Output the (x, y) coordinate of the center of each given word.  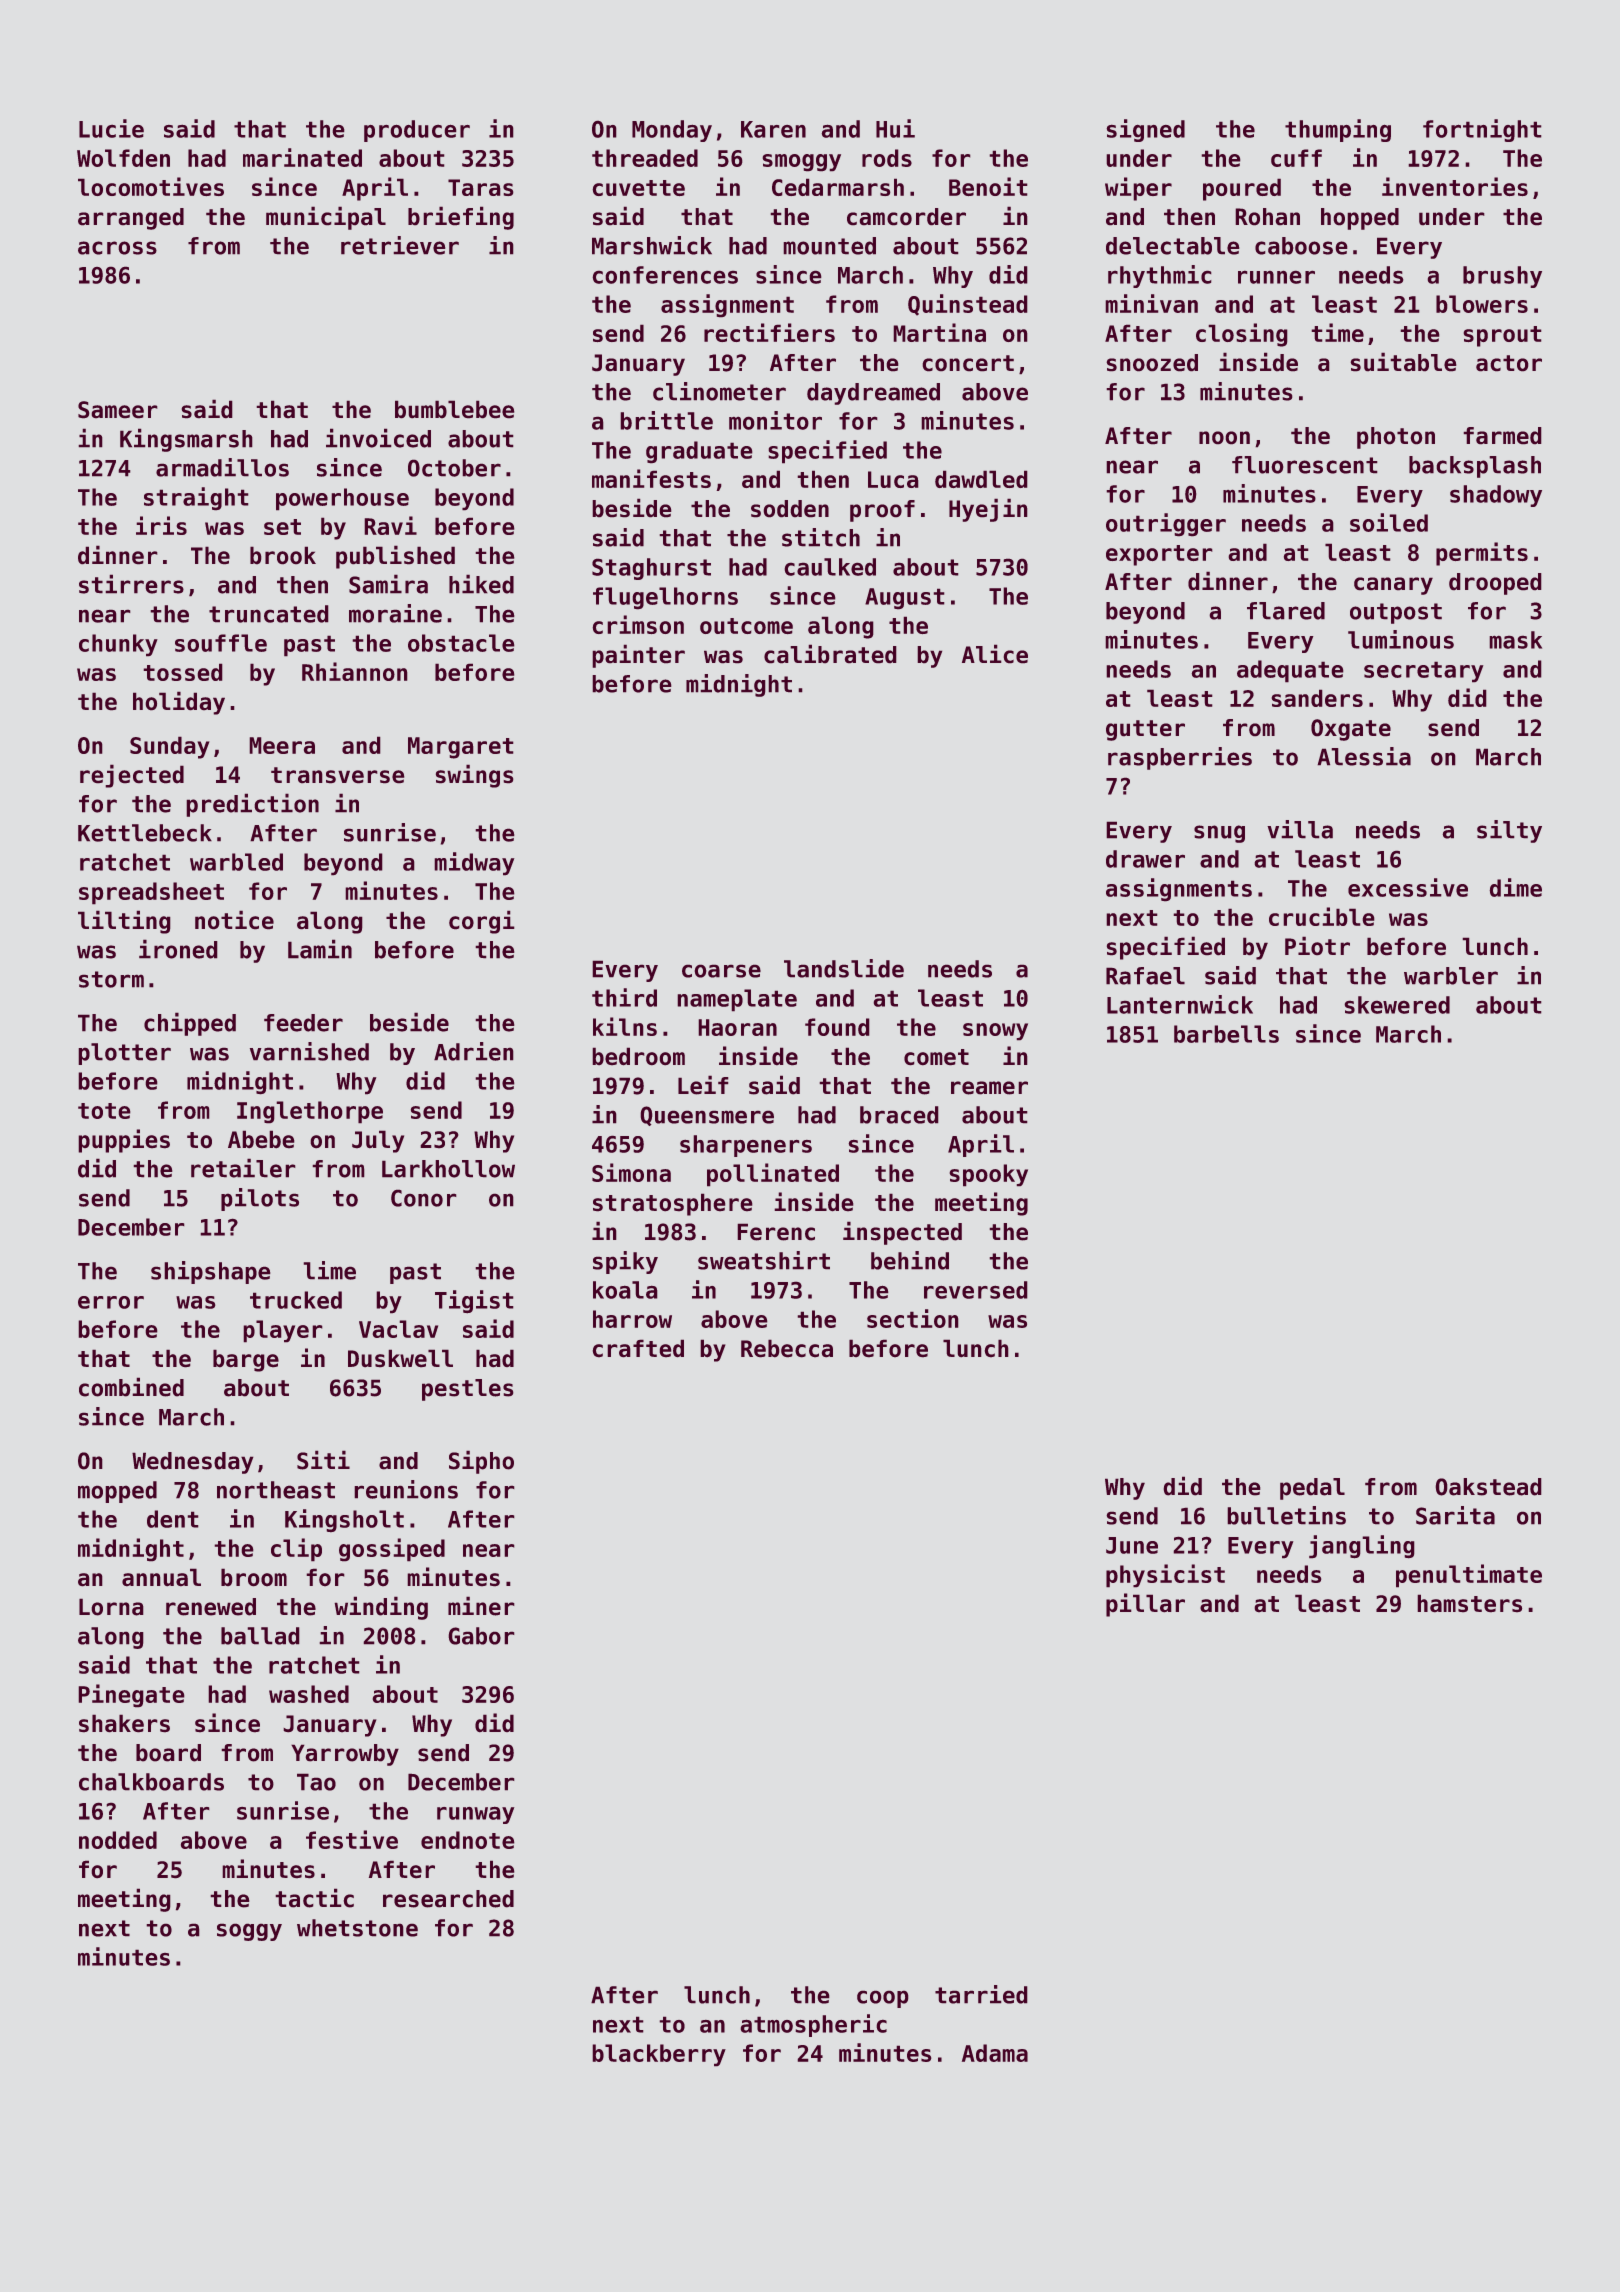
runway (476, 1815)
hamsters (1469, 1603)
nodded (118, 1840)
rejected (132, 776)
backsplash (1475, 467)
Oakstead (1488, 1487)
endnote (468, 1840)
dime (1515, 887)
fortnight (1482, 130)
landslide (844, 968)
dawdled (981, 479)
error (111, 1302)
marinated (302, 157)
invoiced (378, 438)
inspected (902, 1233)
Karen (773, 129)
